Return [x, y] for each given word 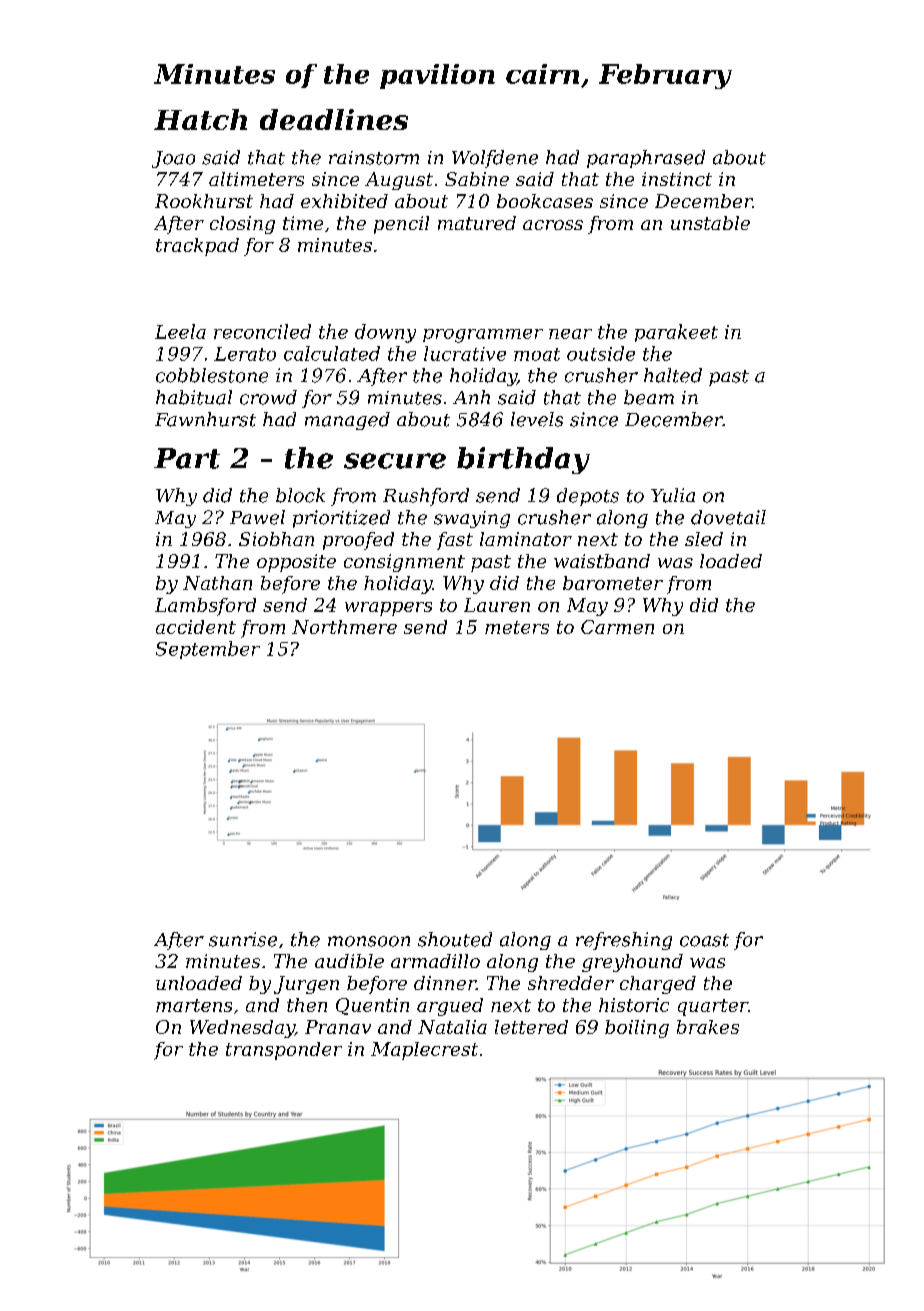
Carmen [617, 627]
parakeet [676, 333]
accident [196, 627]
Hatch [200, 119]
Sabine [477, 179]
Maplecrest [424, 1051]
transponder [284, 1051]
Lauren [497, 605]
